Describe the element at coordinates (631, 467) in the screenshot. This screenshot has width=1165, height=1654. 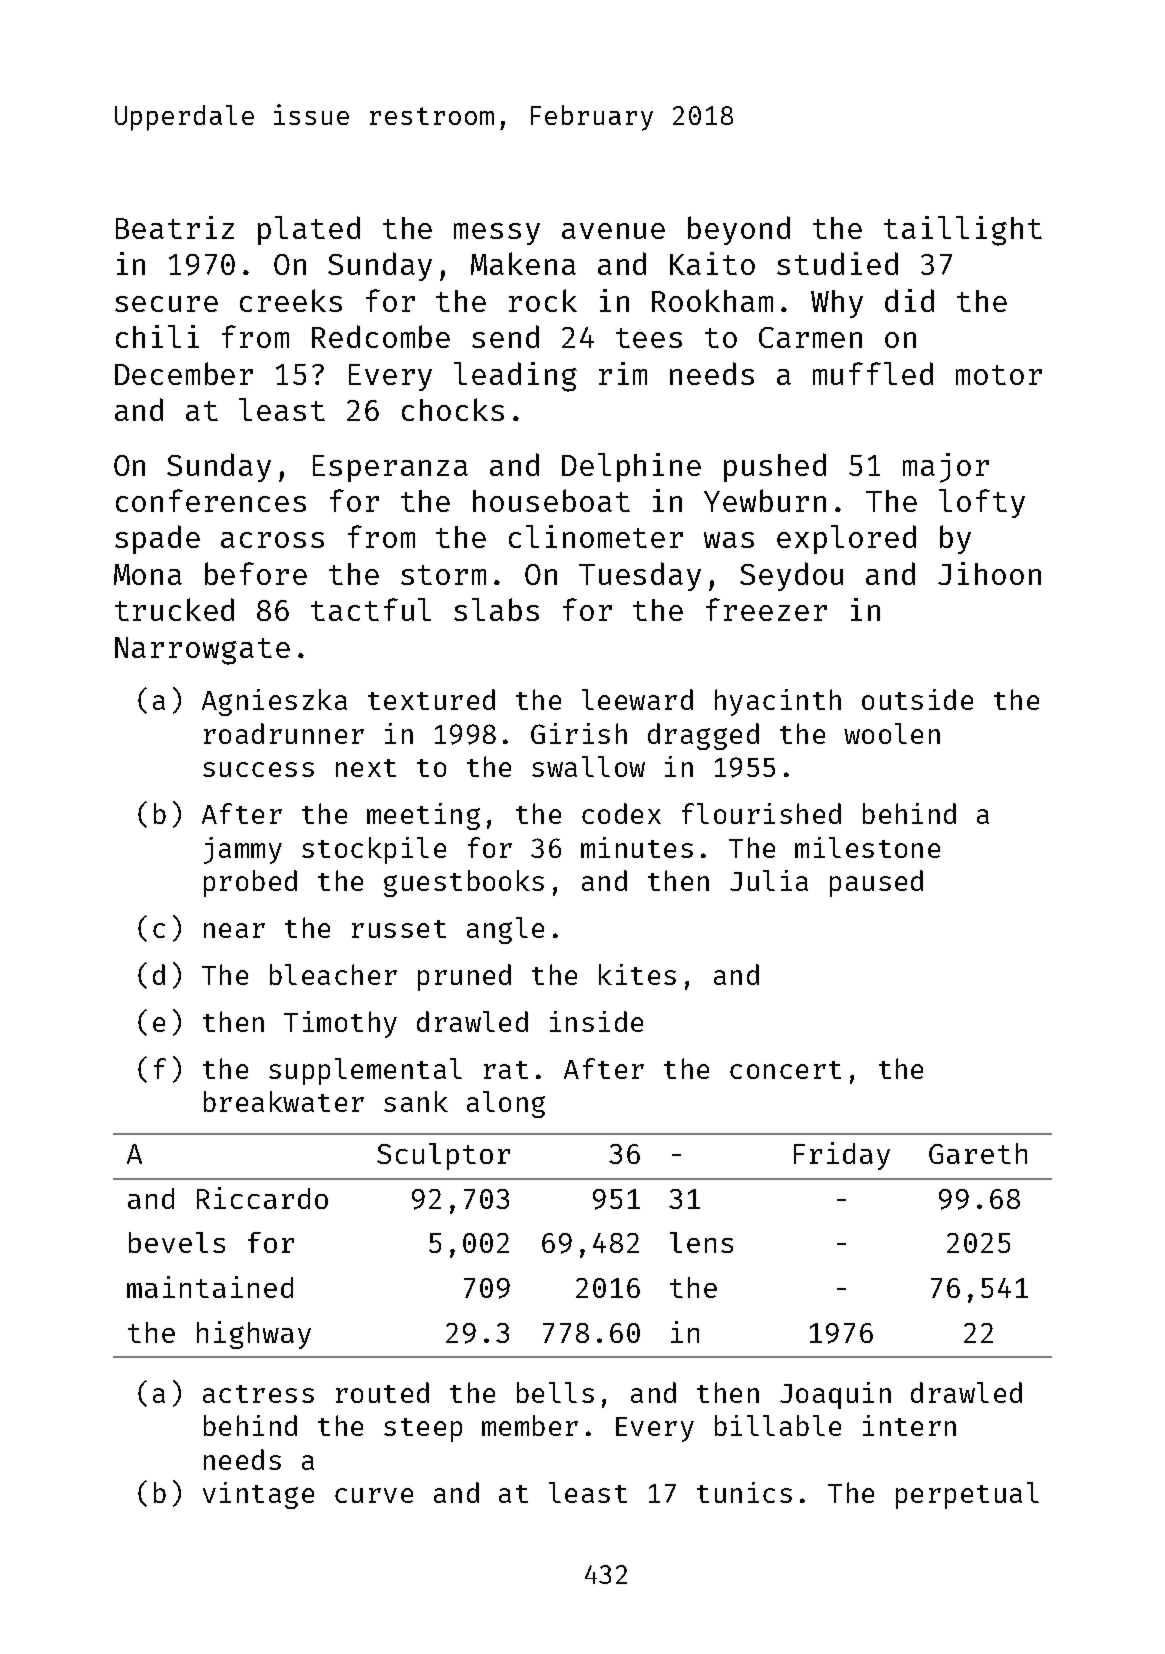
I see `Delphine` at that location.
